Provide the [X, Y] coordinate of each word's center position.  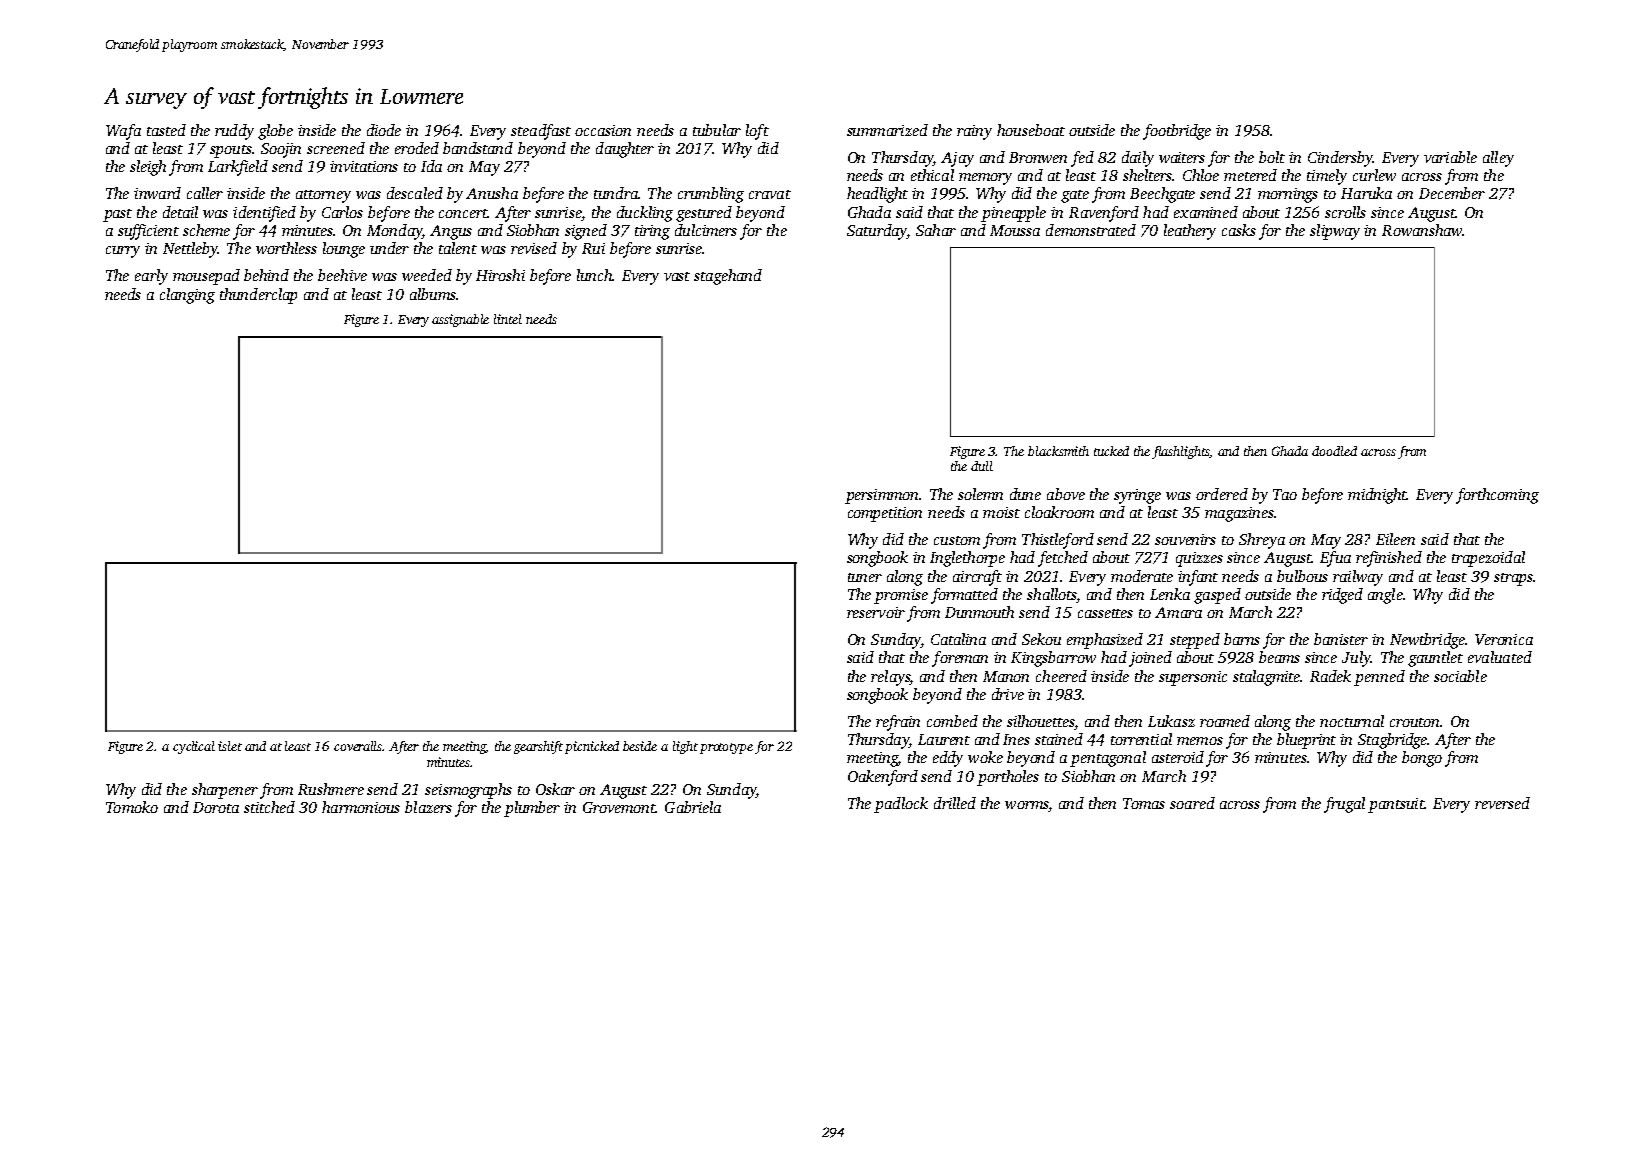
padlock [901, 805]
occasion [603, 130]
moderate [1142, 576]
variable [1450, 157]
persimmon [881, 496]
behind [266, 275]
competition [885, 514]
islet [230, 746]
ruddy [234, 132]
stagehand [728, 277]
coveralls [358, 746]
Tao [1285, 494]
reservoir [876, 612]
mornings [1288, 195]
